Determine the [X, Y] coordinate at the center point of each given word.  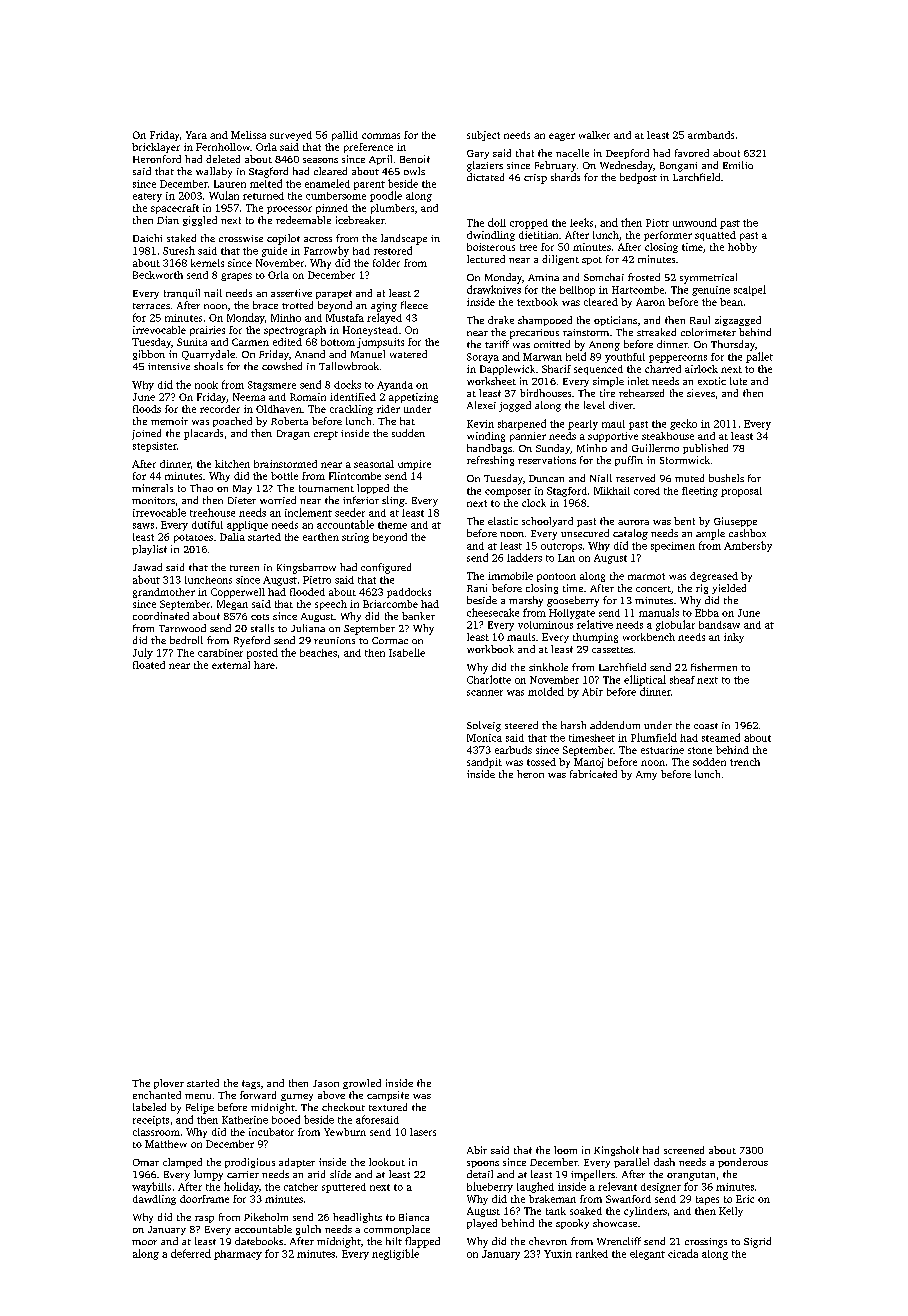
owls [414, 171]
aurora [633, 522]
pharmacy [238, 1255]
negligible [395, 1254]
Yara [196, 135]
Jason [326, 1083]
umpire [414, 465]
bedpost [638, 178]
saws [143, 526]
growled [362, 1084]
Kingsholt [616, 1151]
